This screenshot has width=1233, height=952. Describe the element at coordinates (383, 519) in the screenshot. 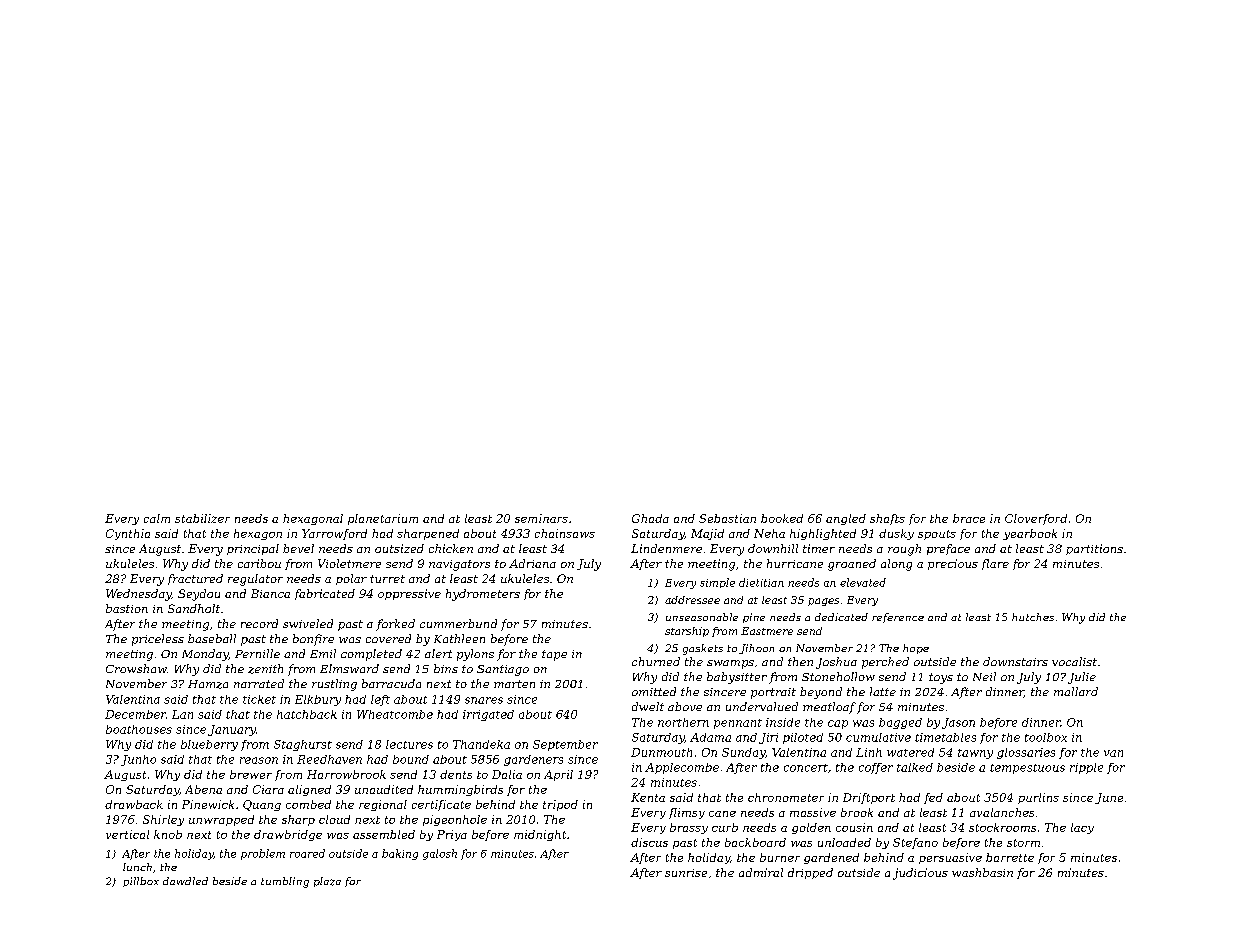

I see `planetarium` at that location.
